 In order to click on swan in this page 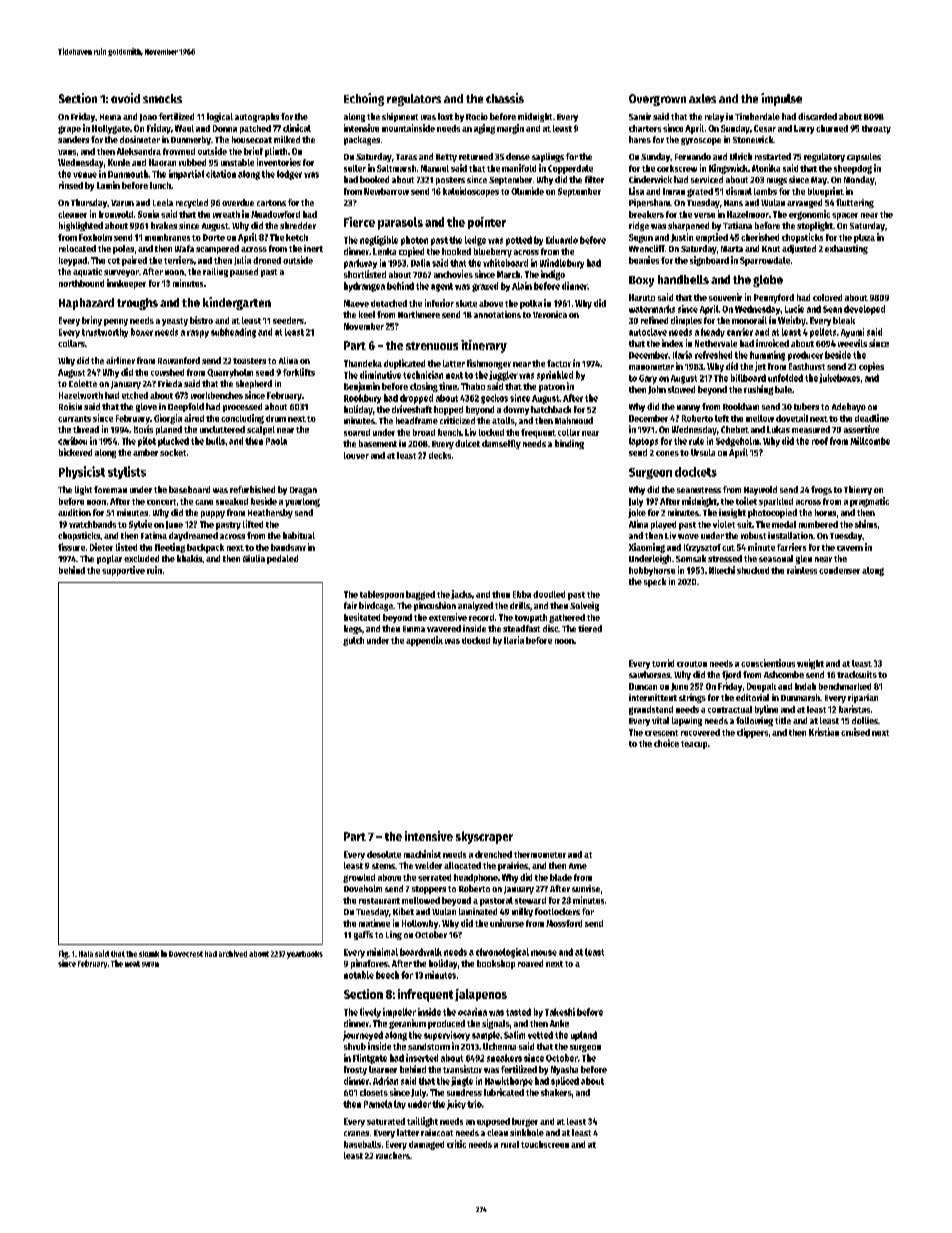, I will do `click(150, 964)`.
